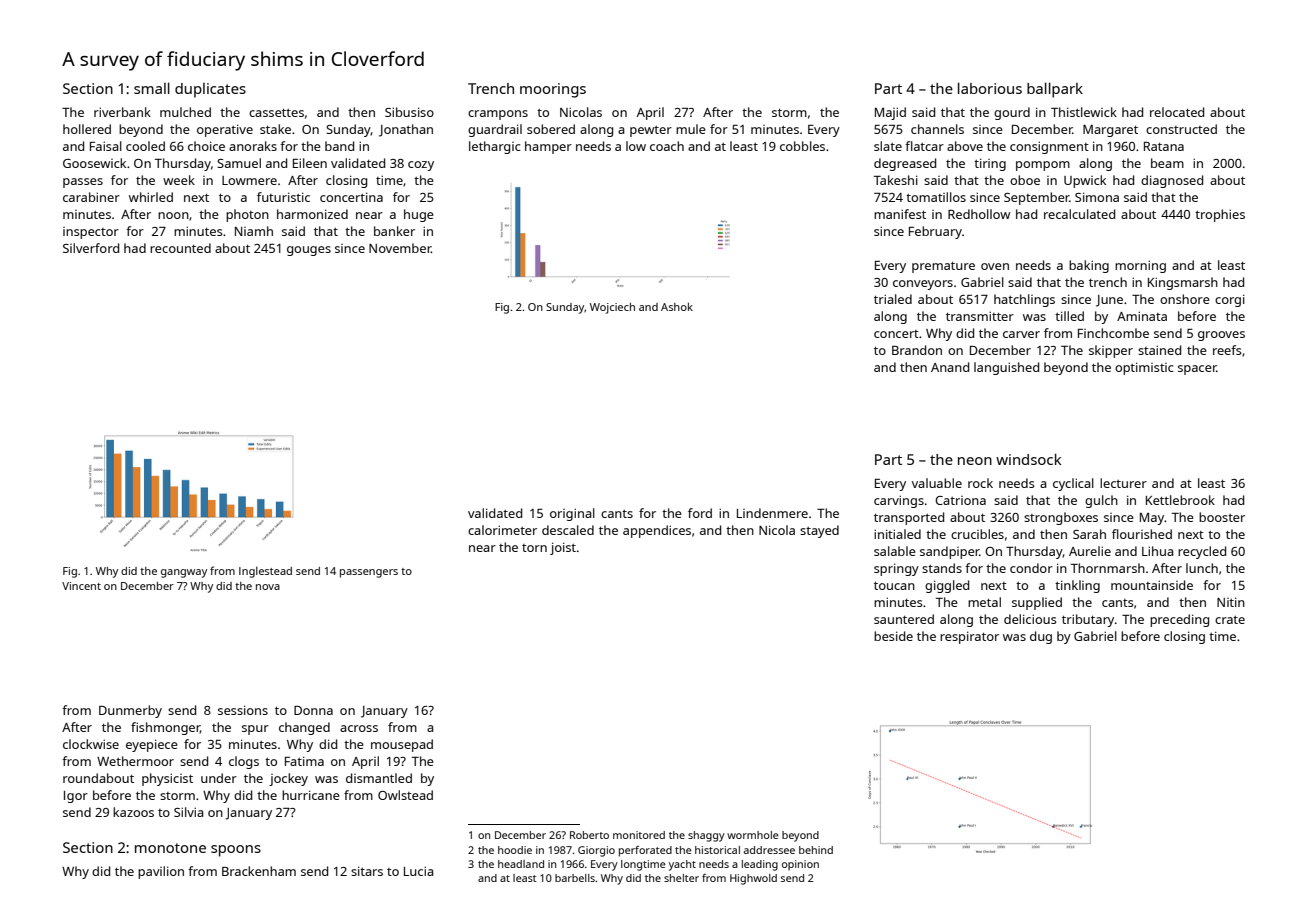 This screenshot has height=924, width=1308. I want to click on cyclical, so click(1073, 484).
